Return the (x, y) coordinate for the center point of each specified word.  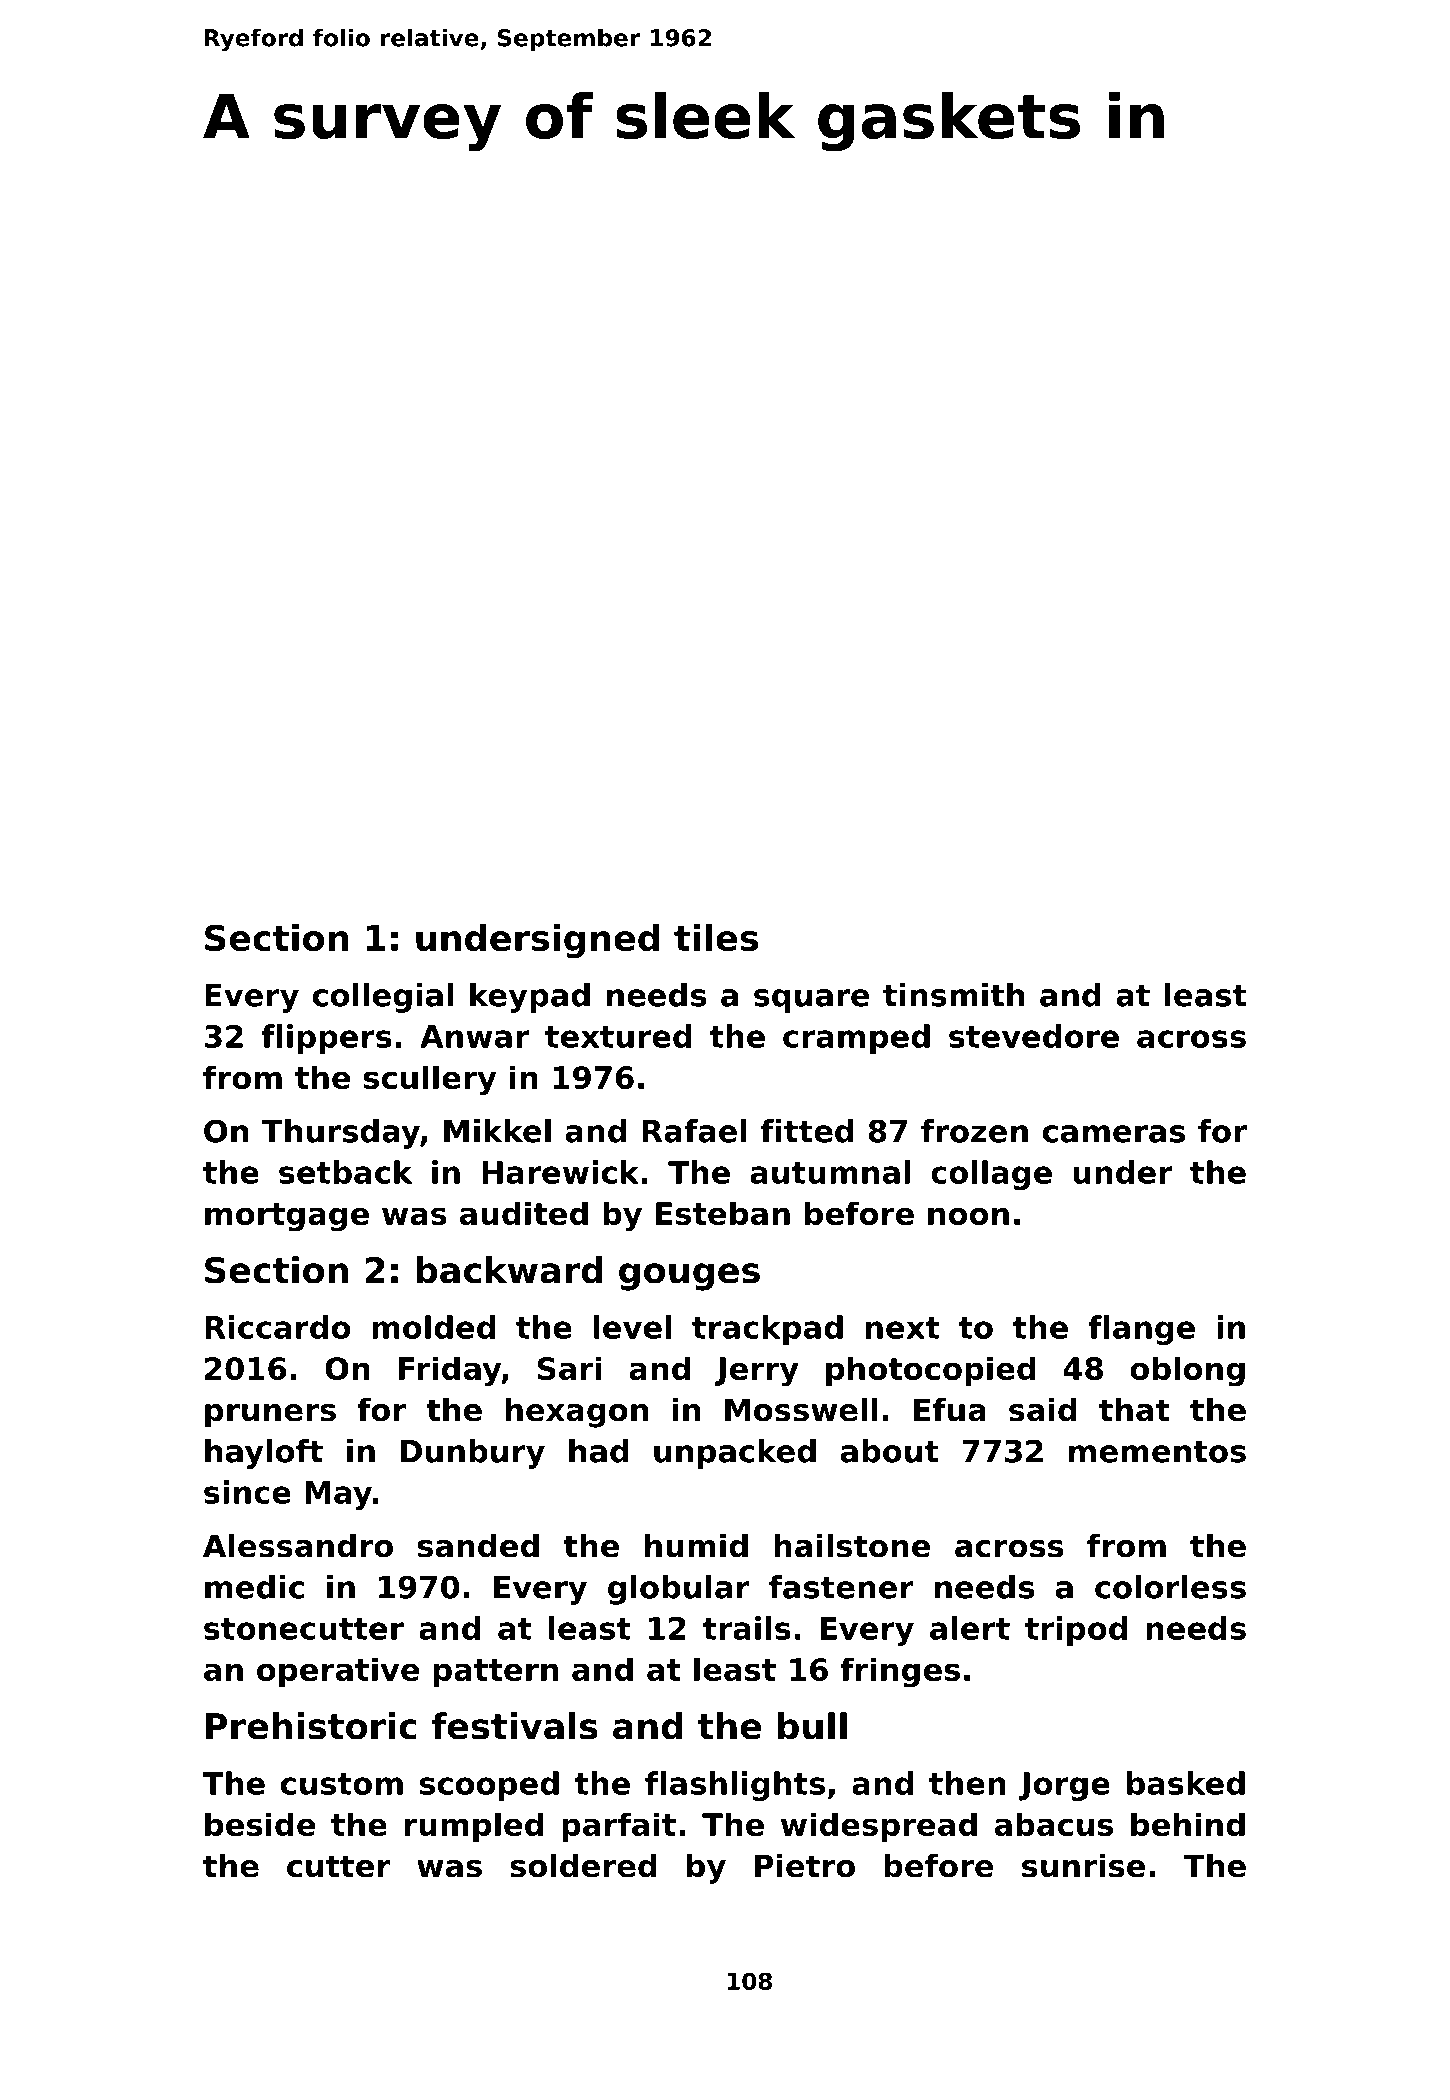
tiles (716, 937)
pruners (270, 1416)
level (632, 1327)
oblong (1187, 1371)
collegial (383, 998)
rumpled (474, 1827)
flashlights (735, 1786)
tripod (1076, 1631)
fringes (900, 1672)
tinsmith (953, 995)
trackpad (767, 1330)
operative (338, 1672)
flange (1141, 1330)
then (967, 1783)
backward (509, 1270)
